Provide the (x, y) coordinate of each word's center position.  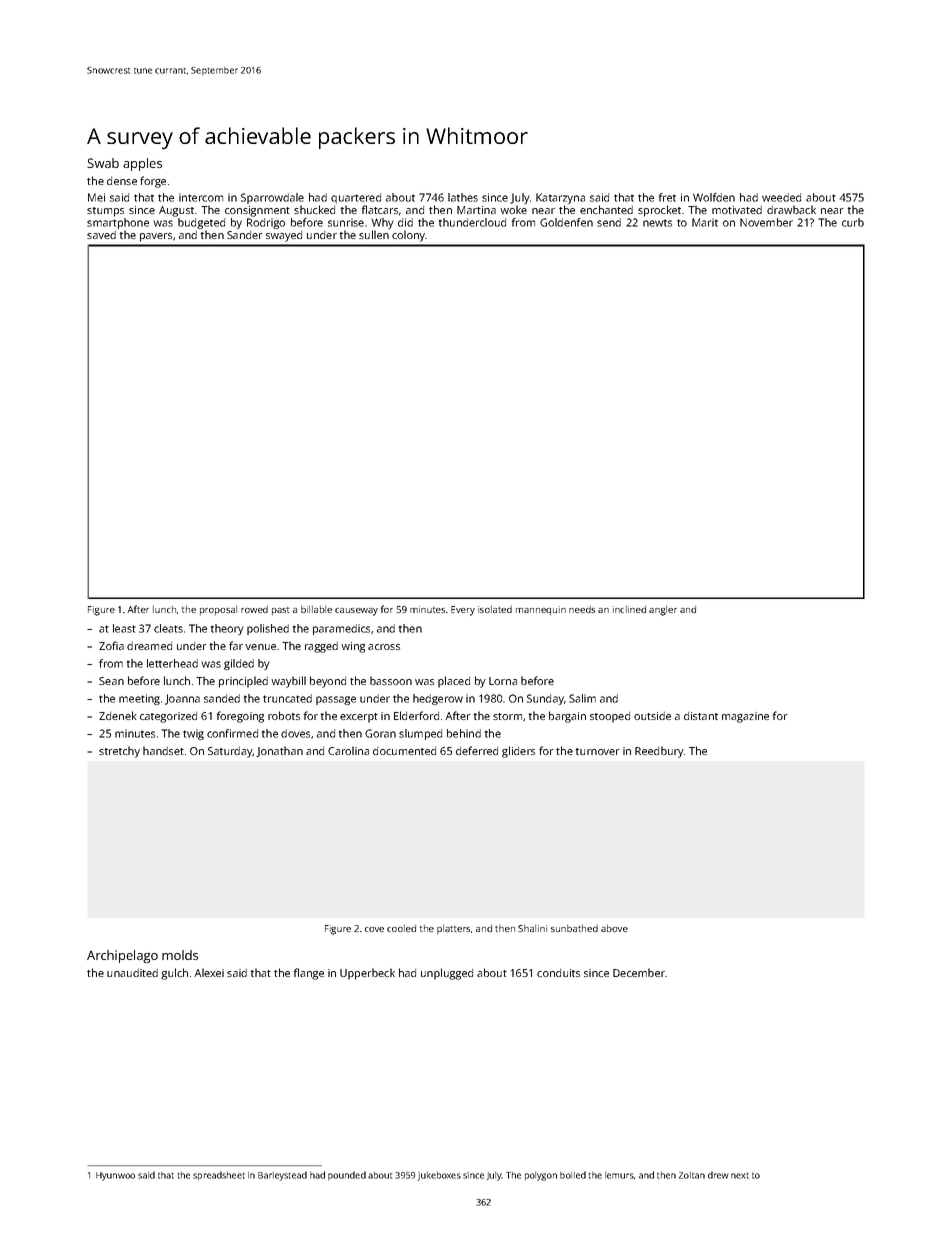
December (639, 972)
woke (513, 209)
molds (180, 955)
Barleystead (282, 1176)
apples (142, 164)
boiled (573, 1175)
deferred (477, 750)
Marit (705, 222)
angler (663, 611)
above (614, 928)
